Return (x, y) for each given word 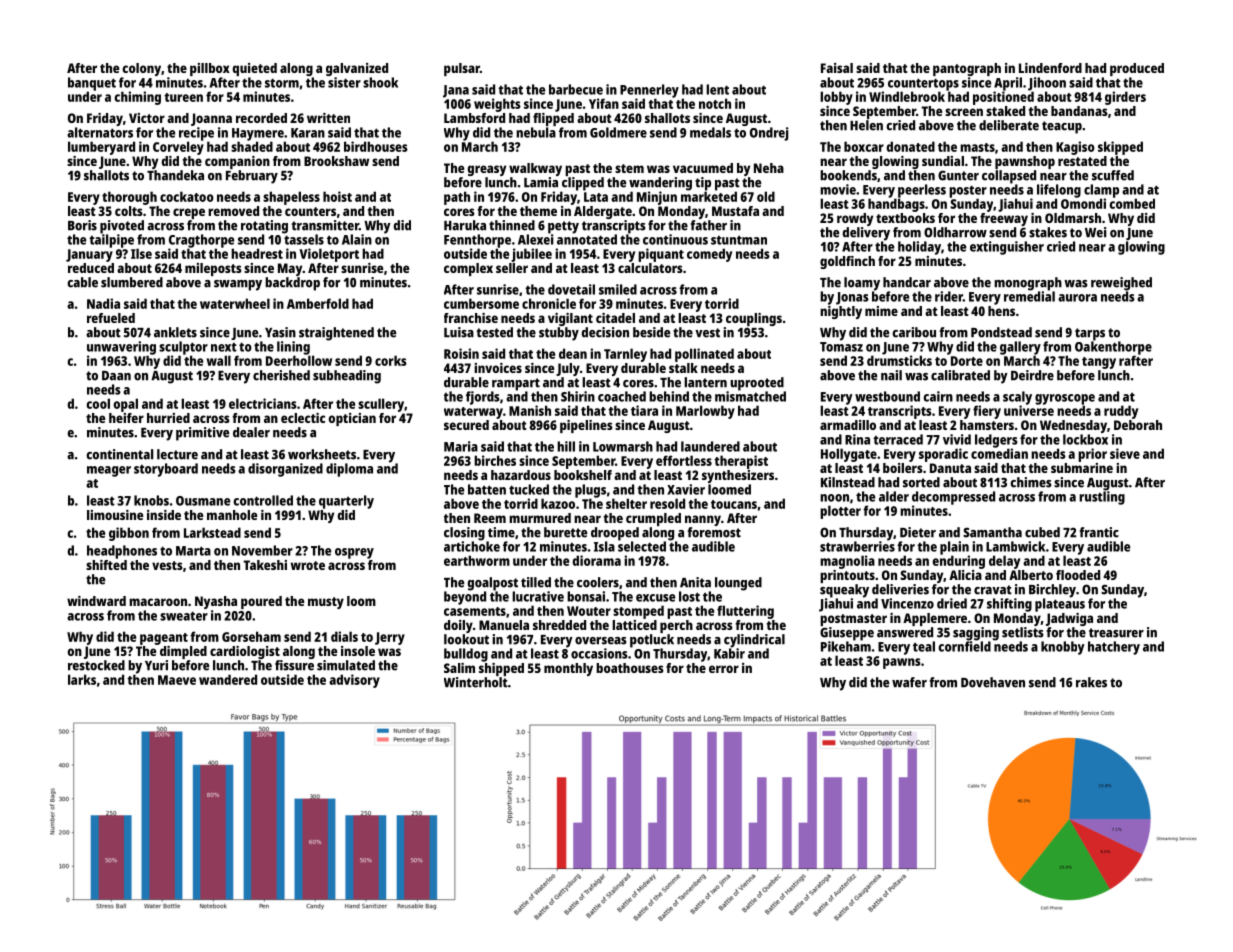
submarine (1082, 468)
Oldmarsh (1073, 218)
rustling (1102, 498)
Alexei (536, 239)
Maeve (177, 680)
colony (141, 69)
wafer (909, 682)
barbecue (576, 89)
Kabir (729, 653)
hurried (168, 418)
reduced (91, 268)
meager (109, 471)
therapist (741, 462)
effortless (684, 460)
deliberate (1009, 125)
